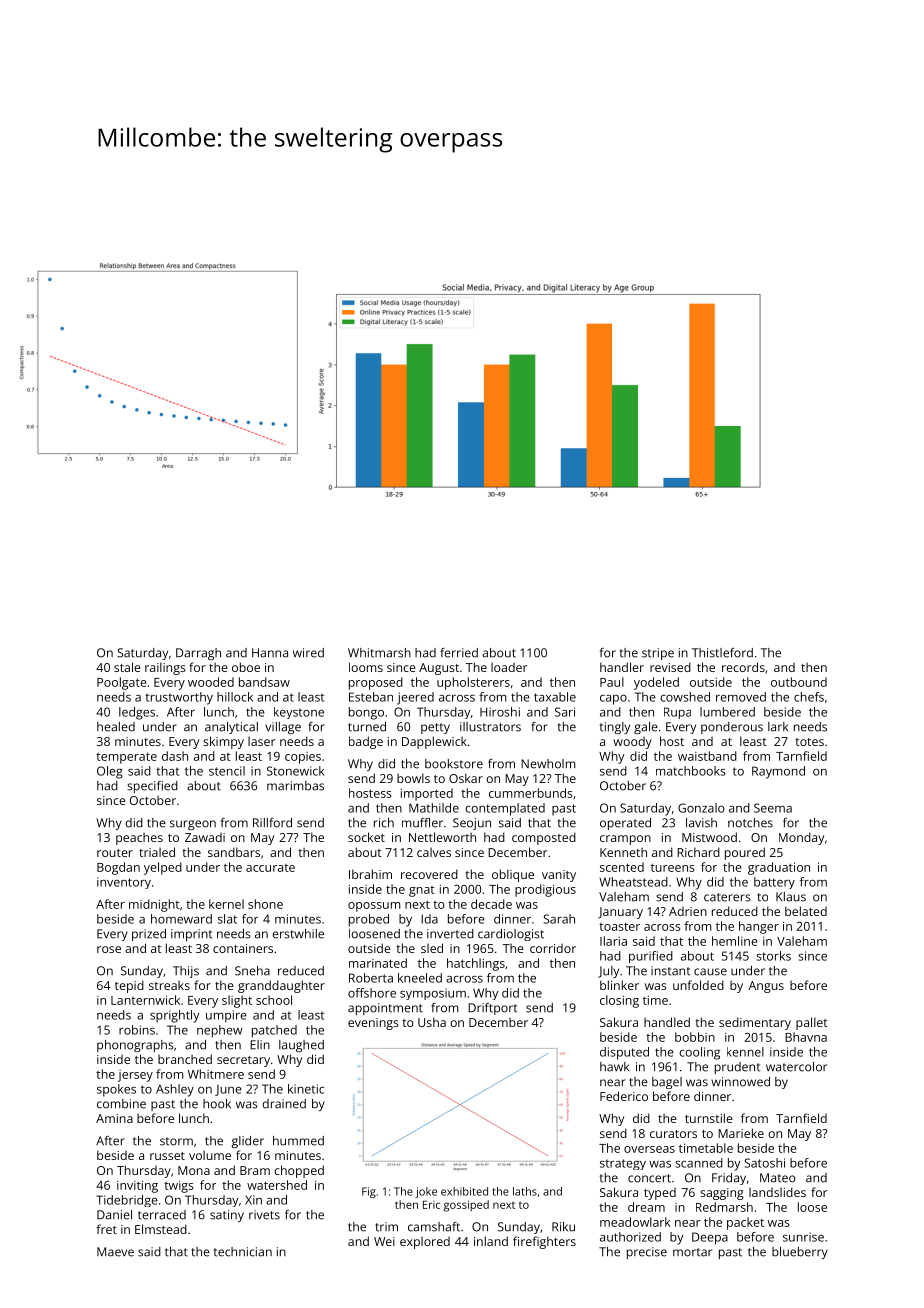 This screenshot has width=924, height=1308. Describe the element at coordinates (766, 987) in the screenshot. I see `Angus` at that location.
